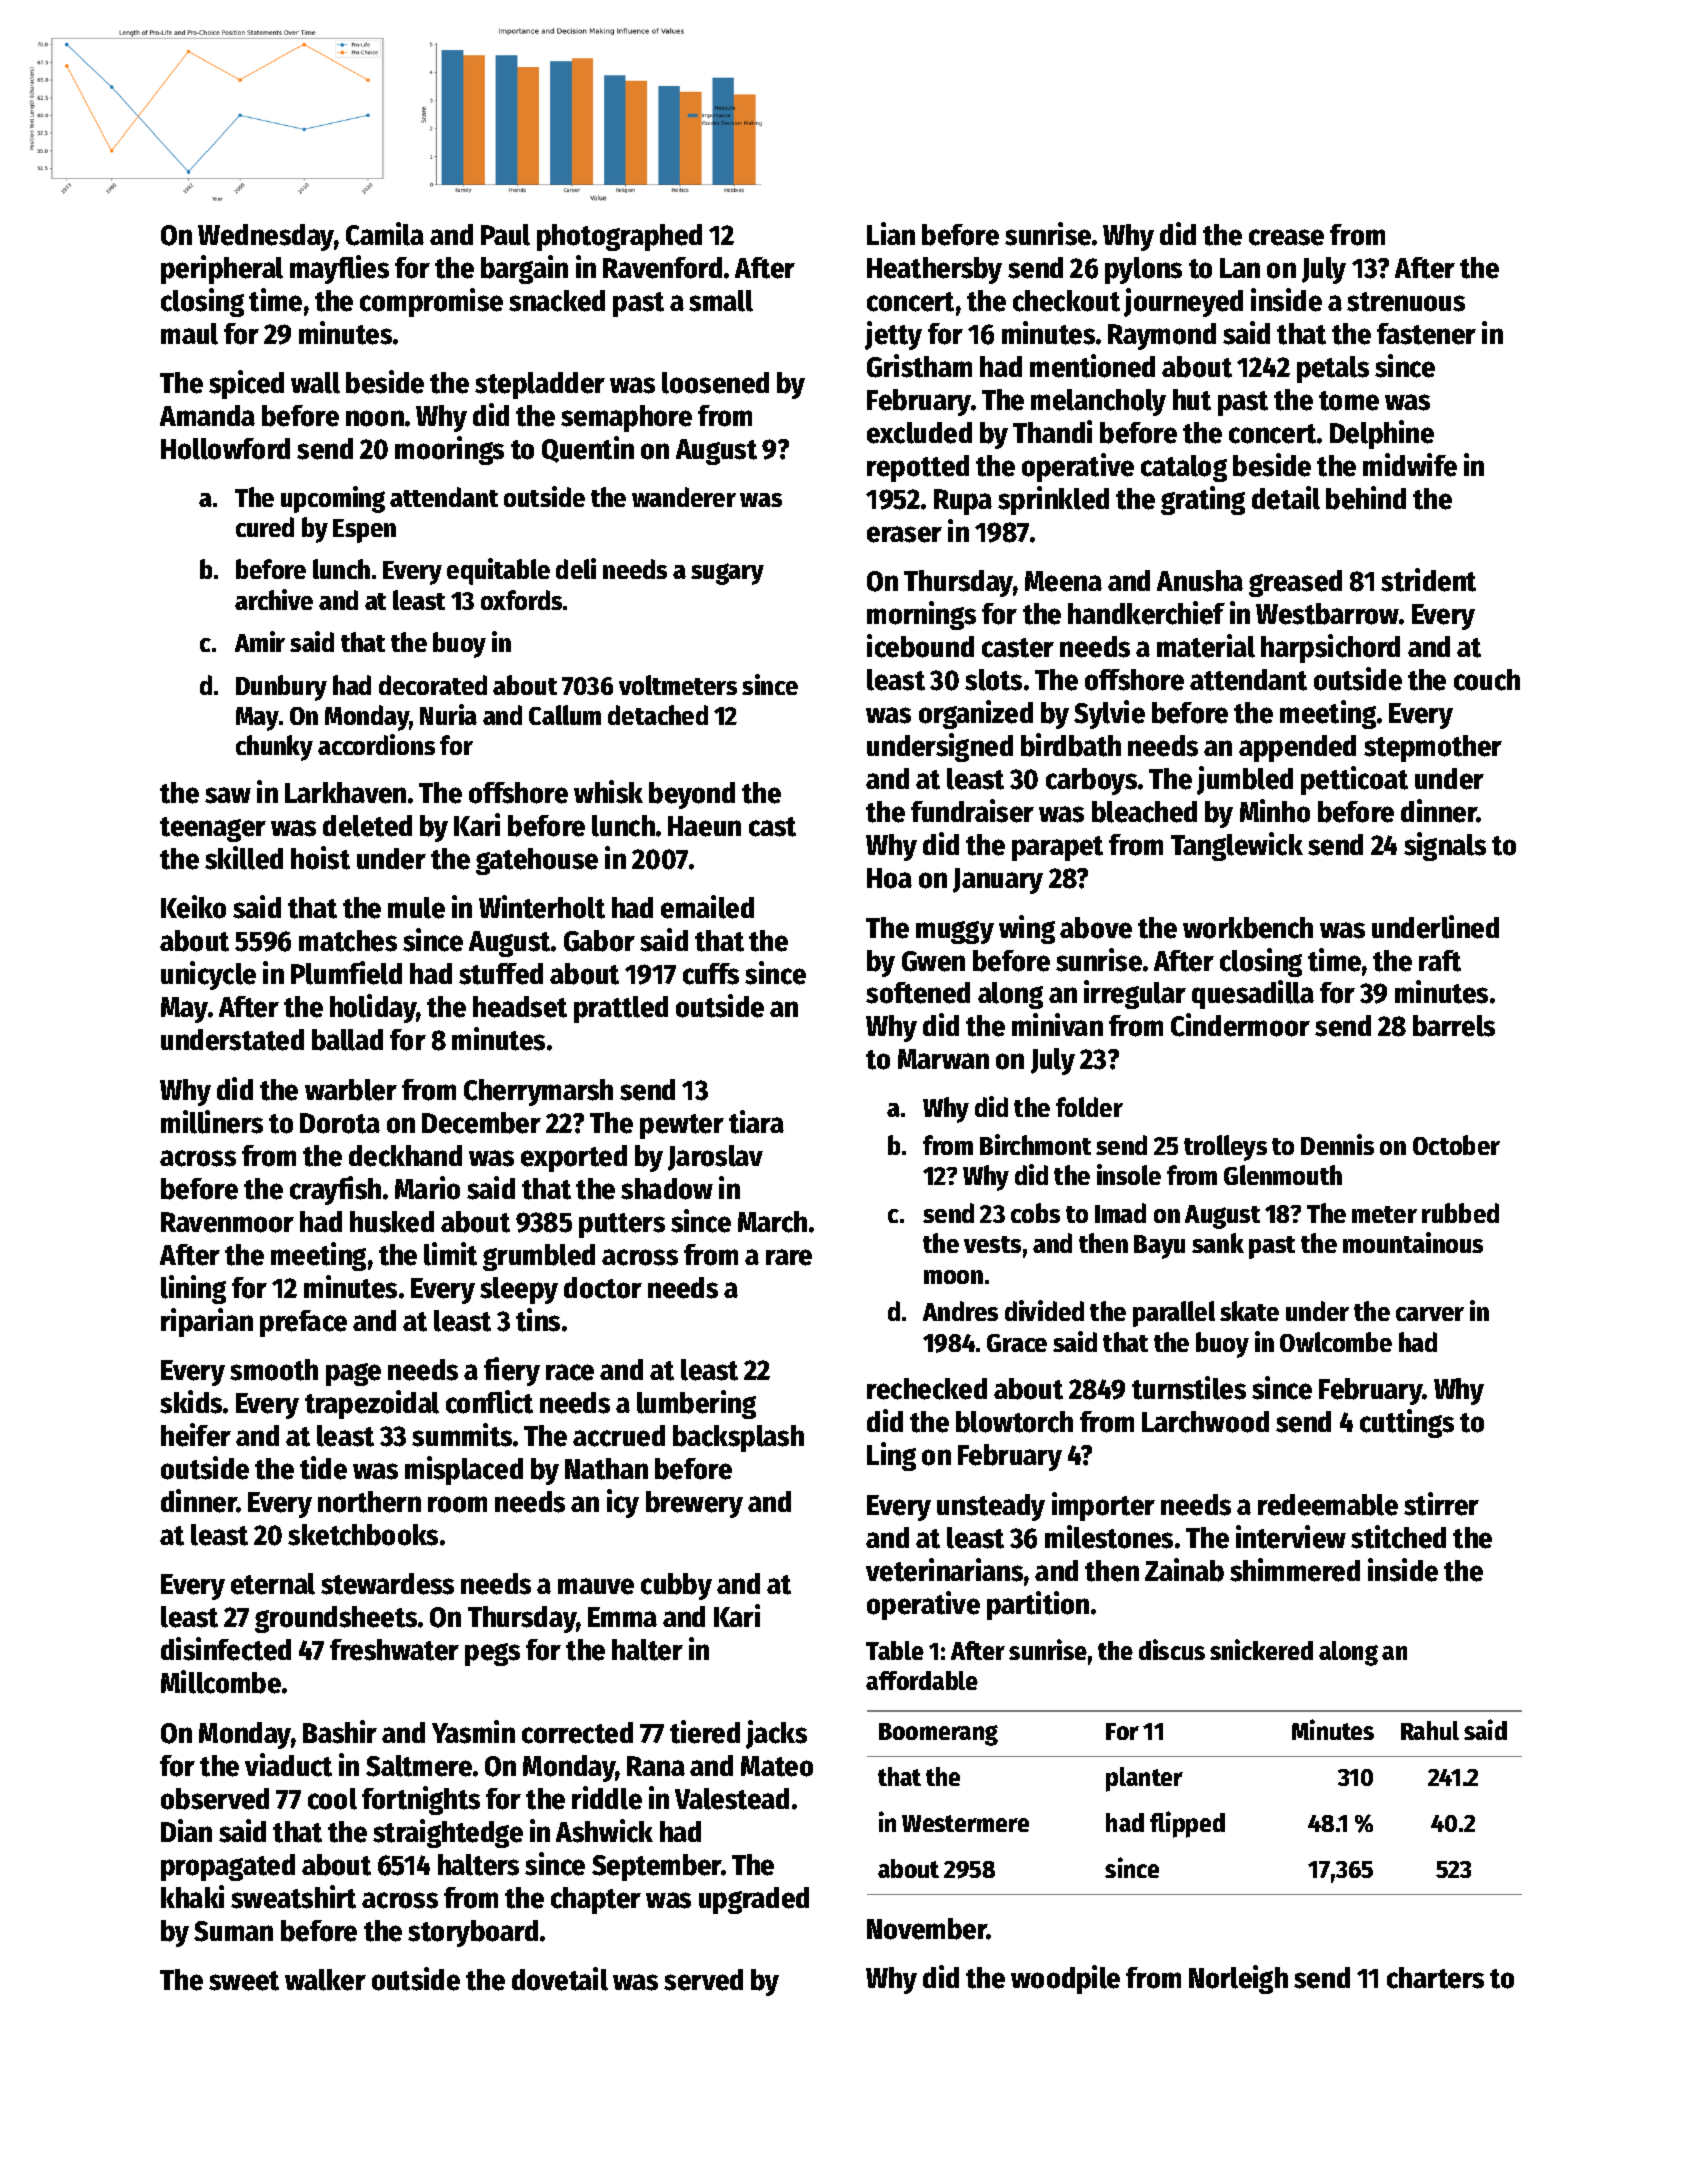 The height and width of the screenshot is (2178, 1683). Describe the element at coordinates (1291, 1537) in the screenshot. I see `interview` at that location.
